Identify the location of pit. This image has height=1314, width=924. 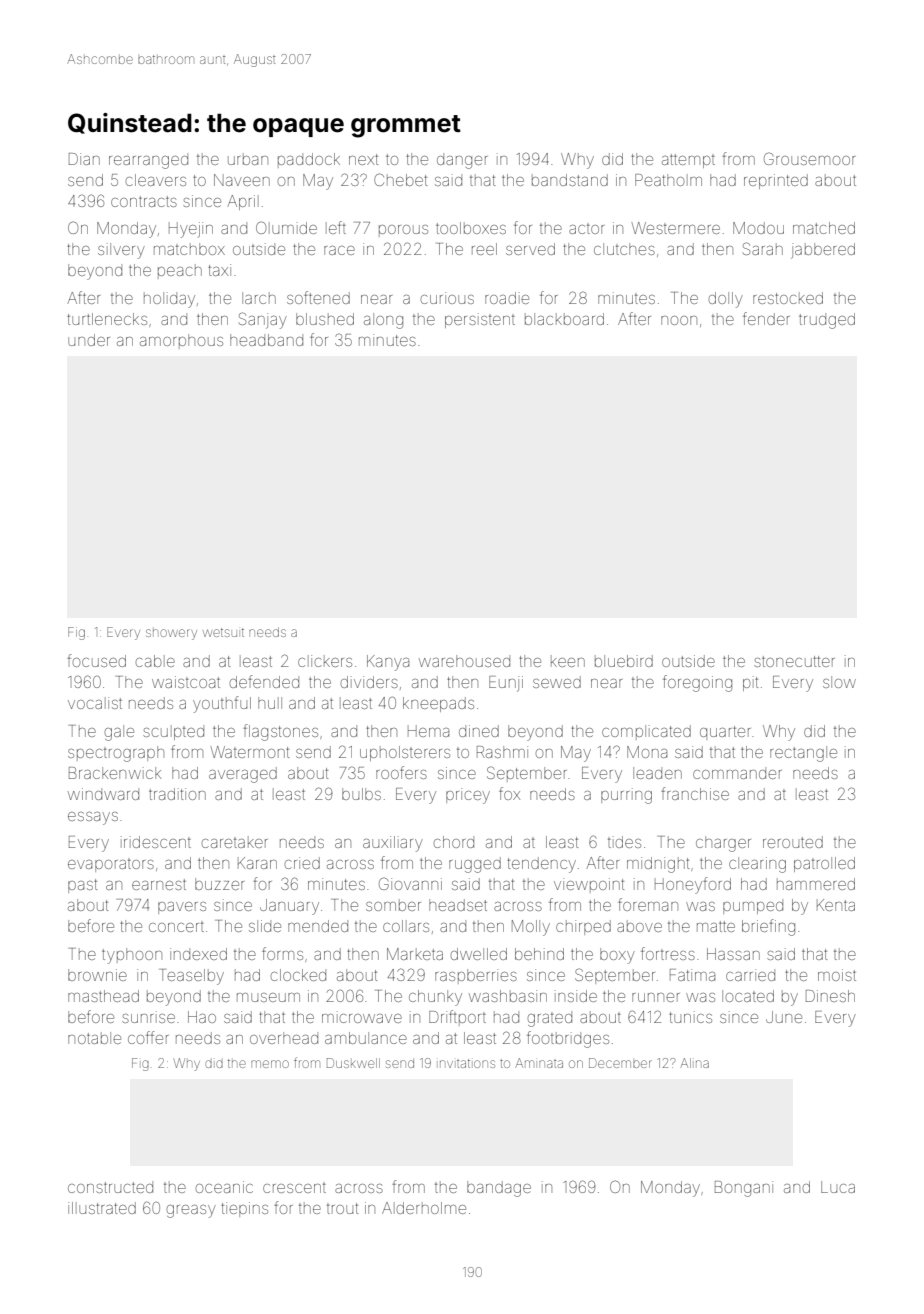
(750, 683).
